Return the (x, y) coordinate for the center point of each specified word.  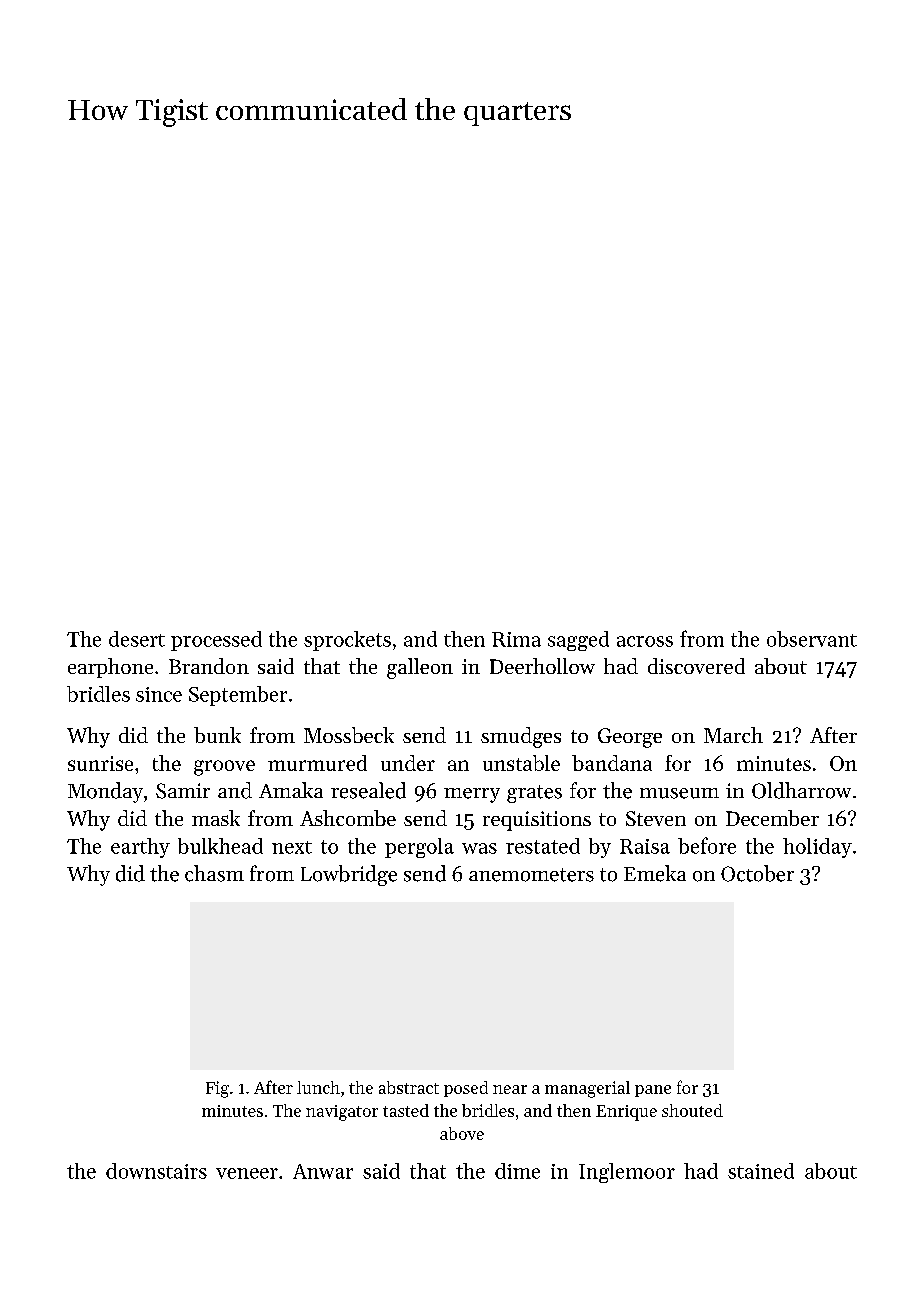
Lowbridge (349, 875)
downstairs (156, 1171)
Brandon (209, 666)
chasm (214, 873)
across (645, 641)
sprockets (347, 641)
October (757, 873)
